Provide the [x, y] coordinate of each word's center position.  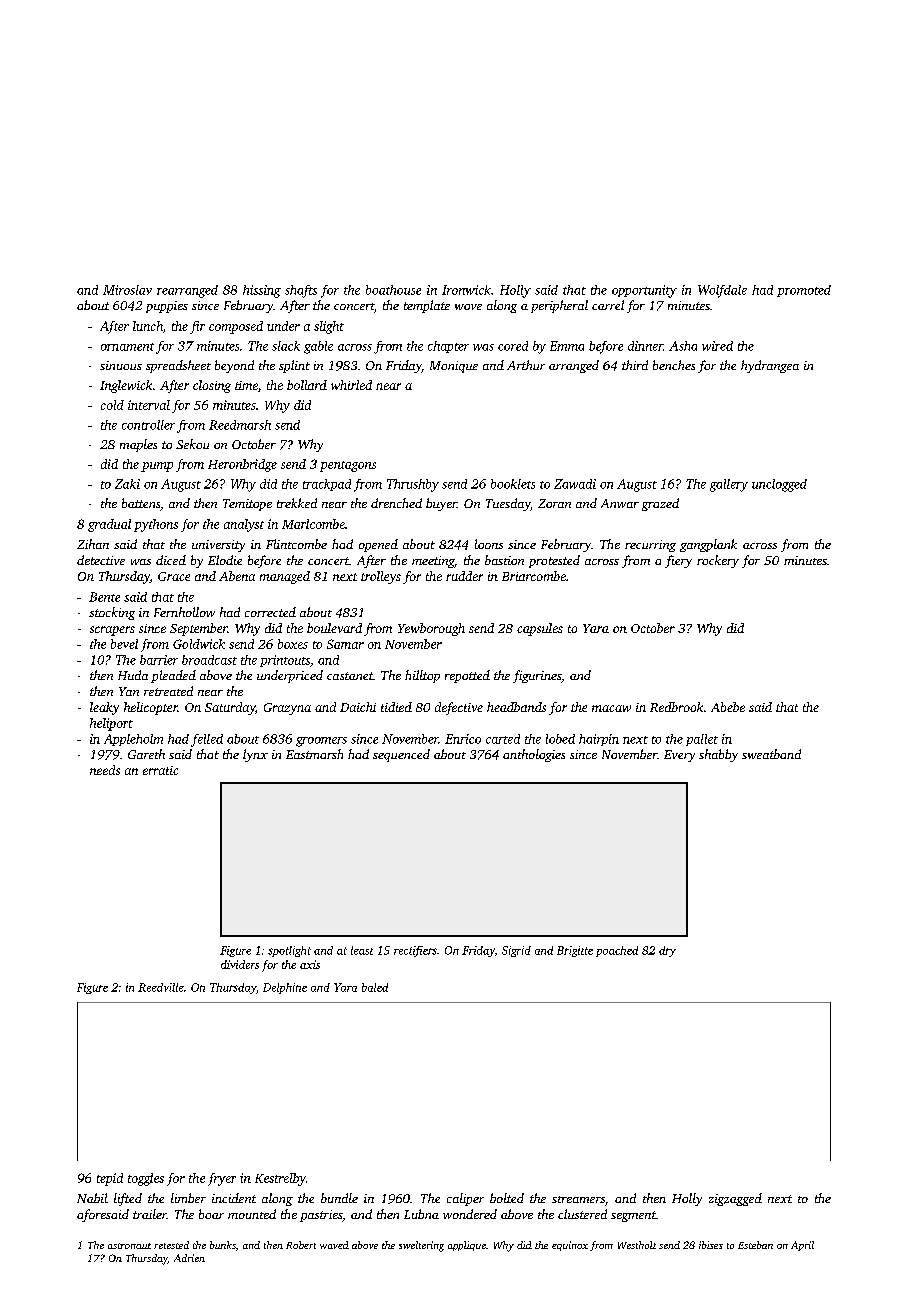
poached [617, 951]
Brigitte [575, 951]
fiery [678, 561]
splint [294, 366]
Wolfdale [722, 291]
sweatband [771, 754]
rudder [464, 576]
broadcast [209, 660]
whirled [351, 385]
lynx [255, 755]
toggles [146, 1179]
